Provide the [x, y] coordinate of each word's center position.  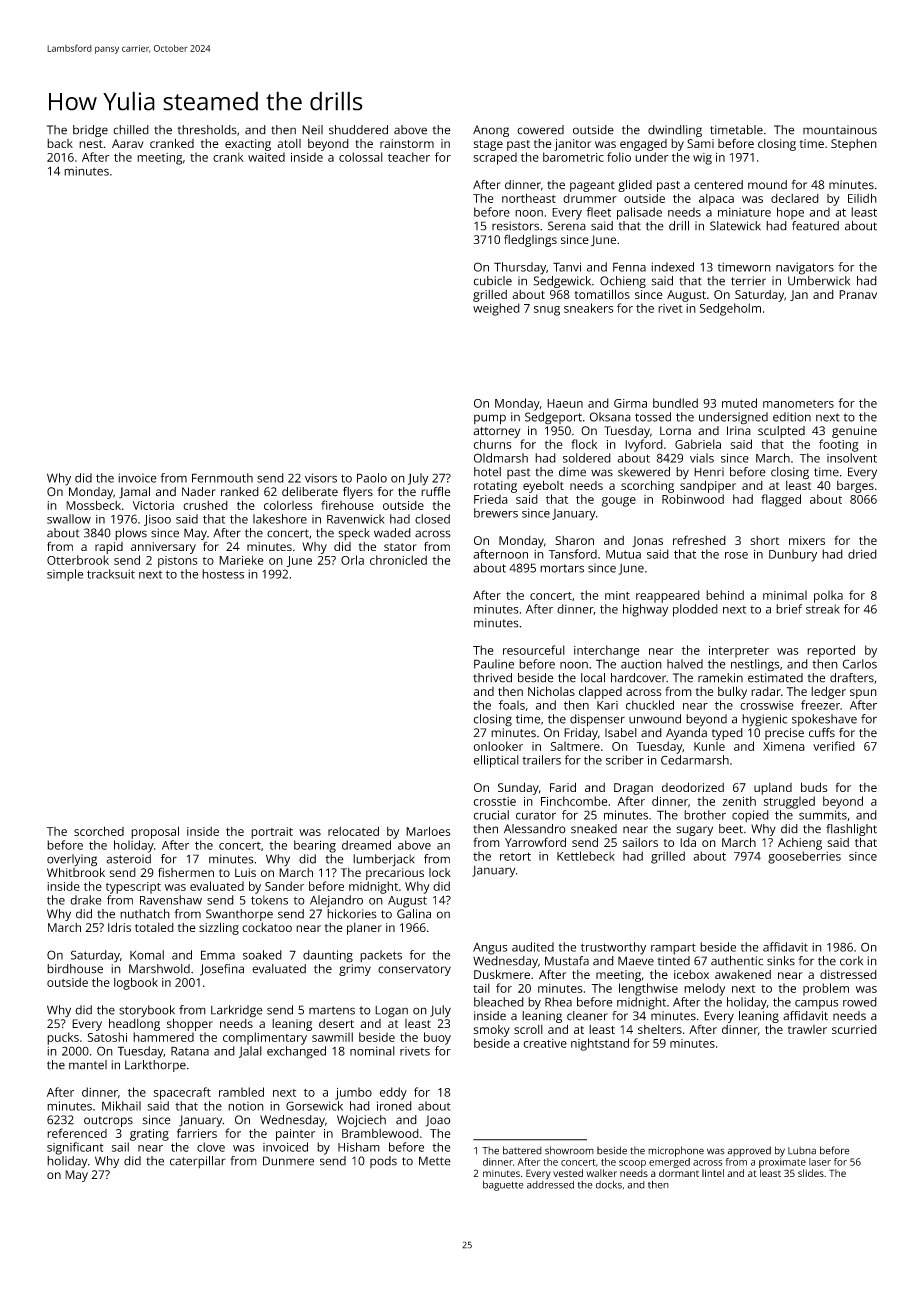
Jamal [134, 493]
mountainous [840, 130]
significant [75, 1148]
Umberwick [819, 281]
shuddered [358, 130]
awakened [743, 974]
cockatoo [267, 927]
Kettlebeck [586, 856]
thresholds [207, 130]
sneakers [588, 308]
